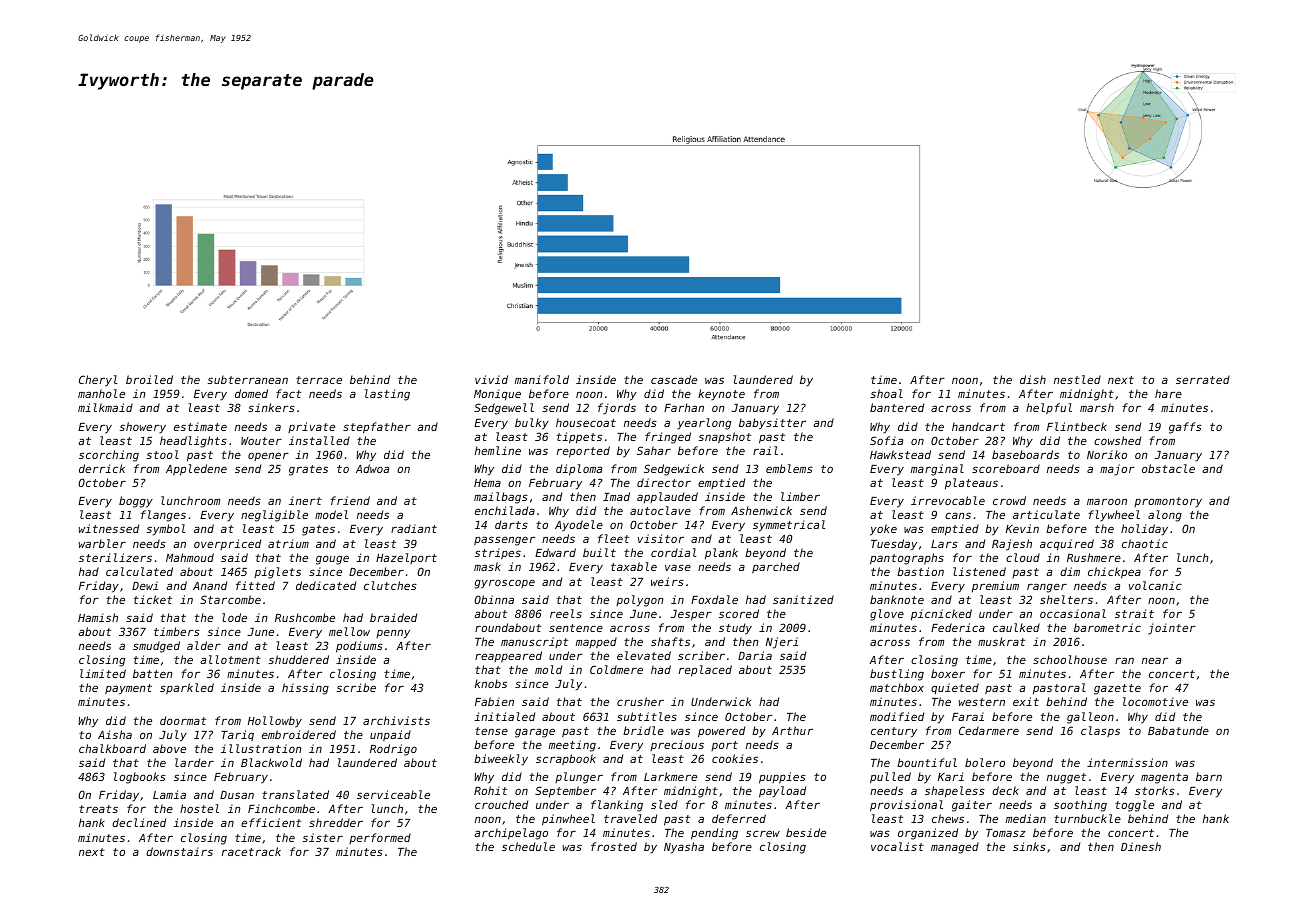 The width and height of the screenshot is (1308, 924). I want to click on mellow, so click(349, 631).
